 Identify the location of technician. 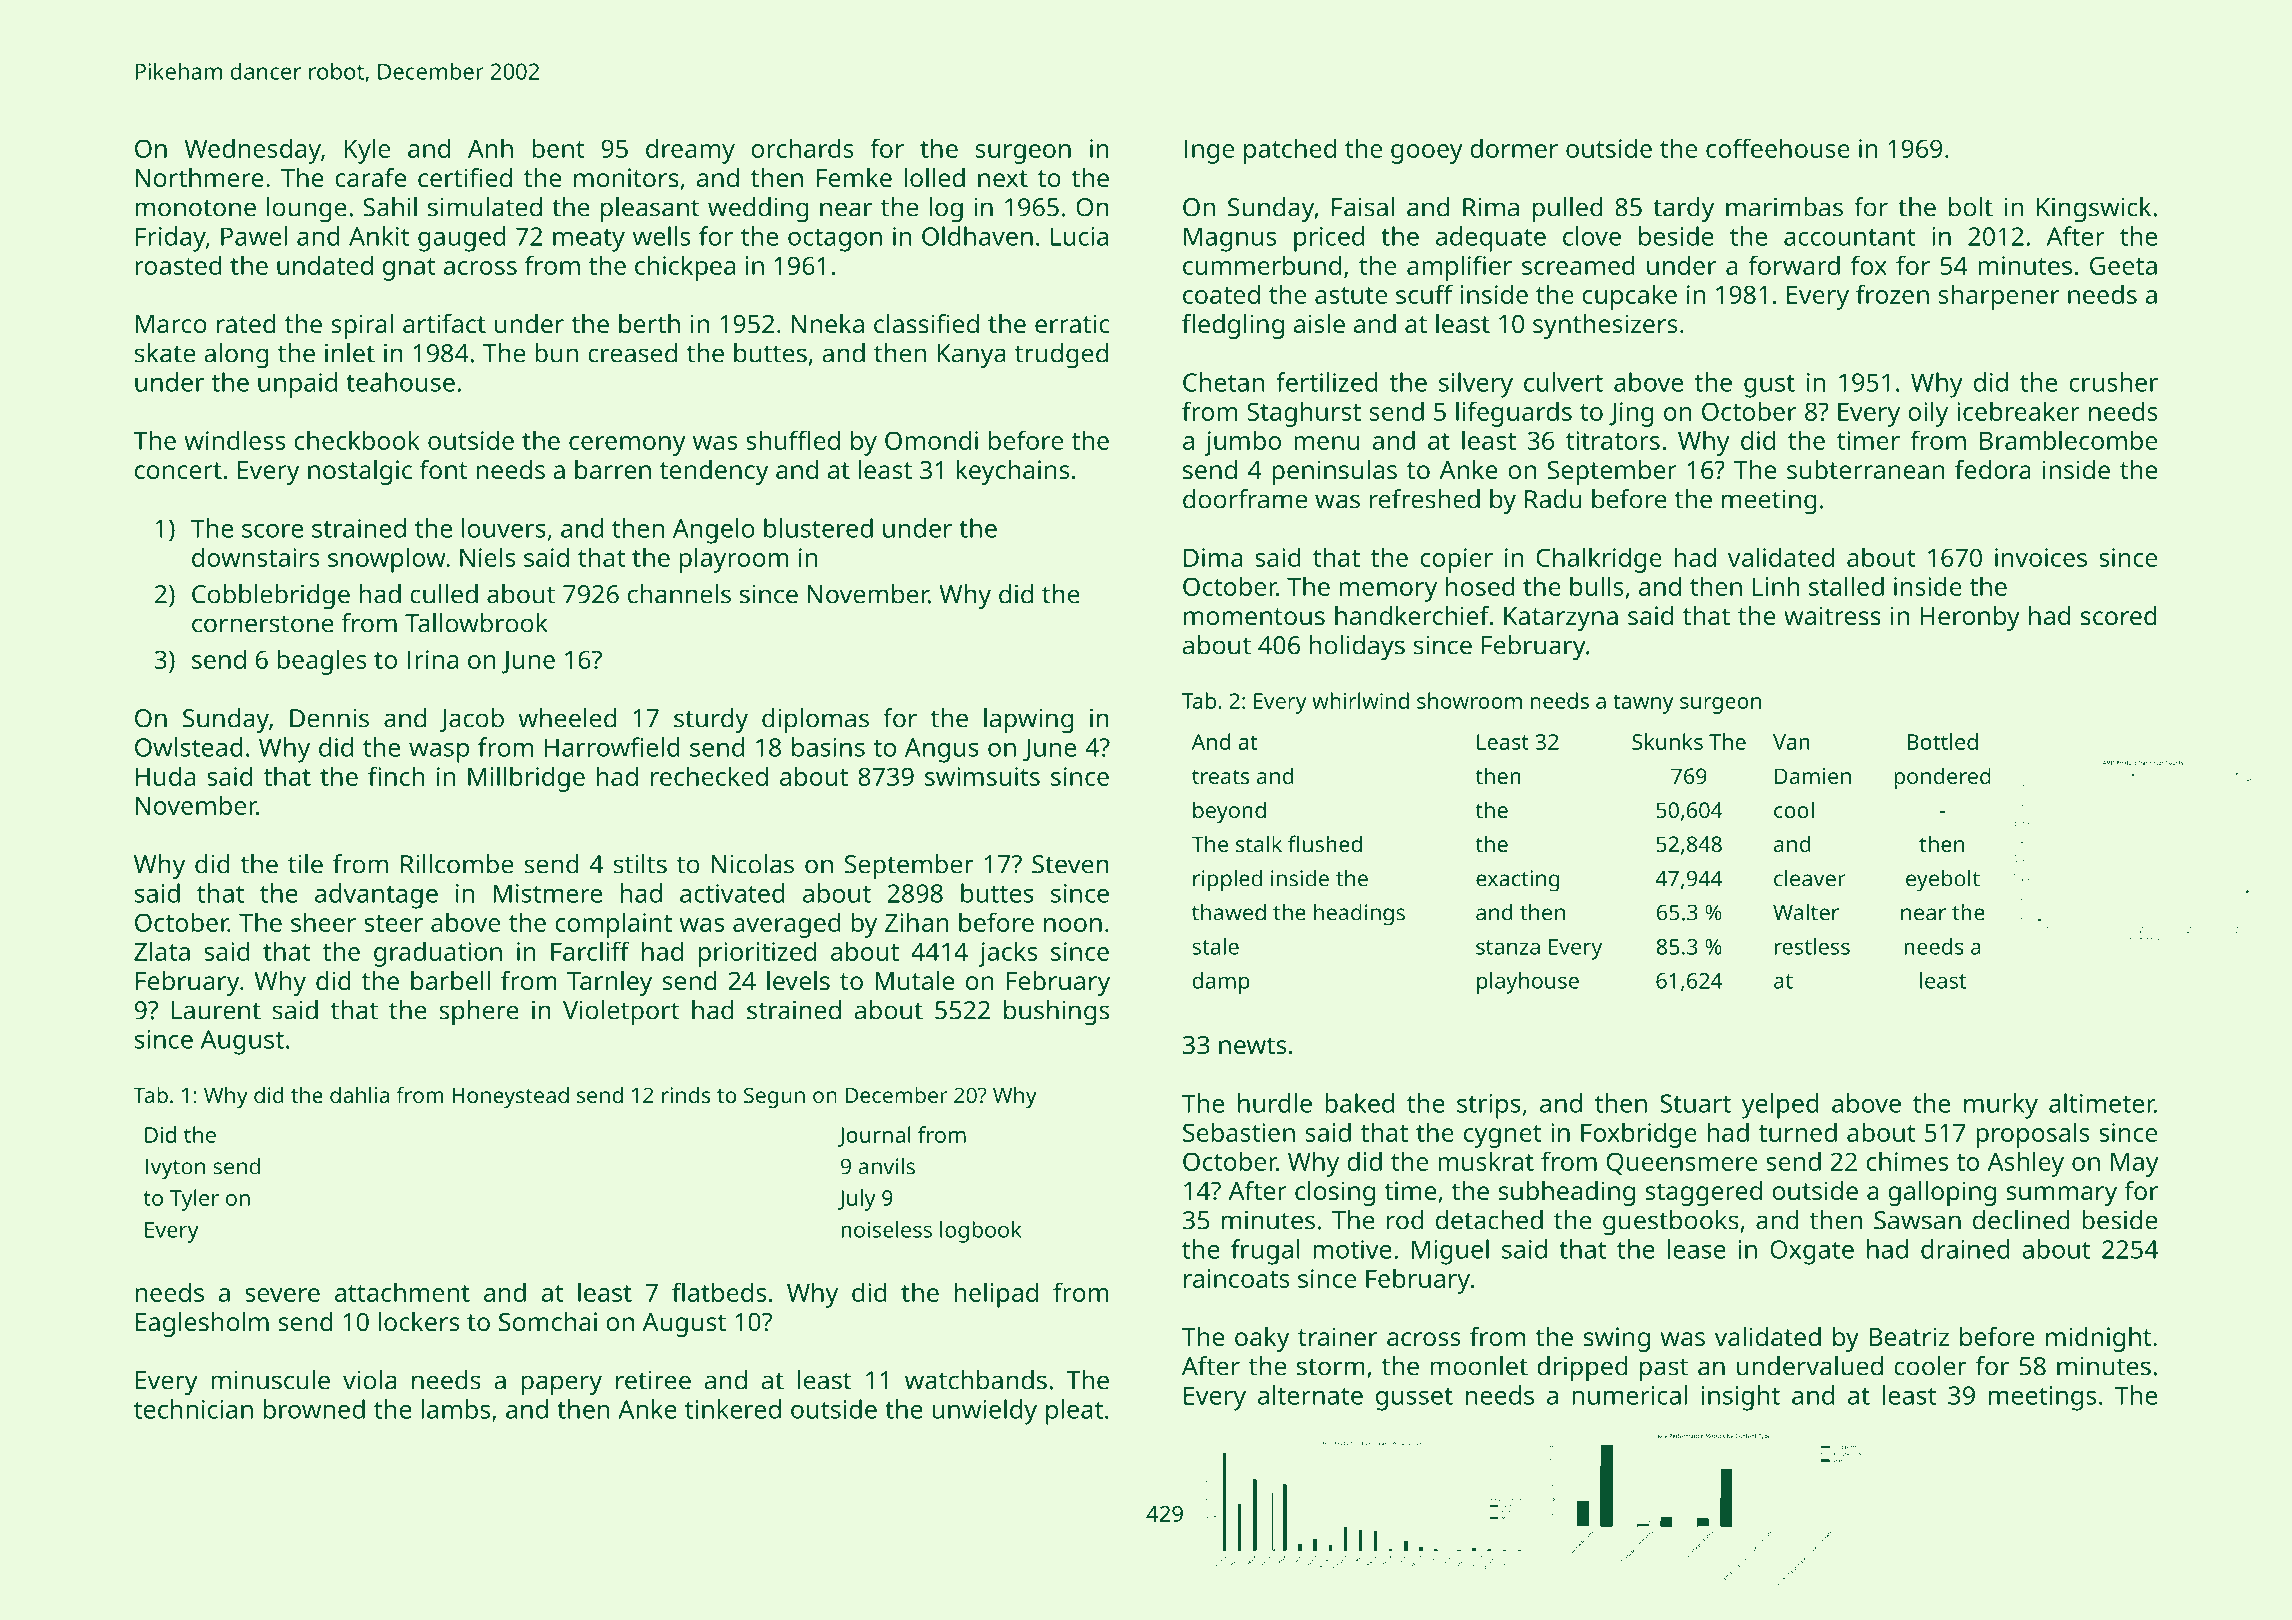
(193, 1409).
